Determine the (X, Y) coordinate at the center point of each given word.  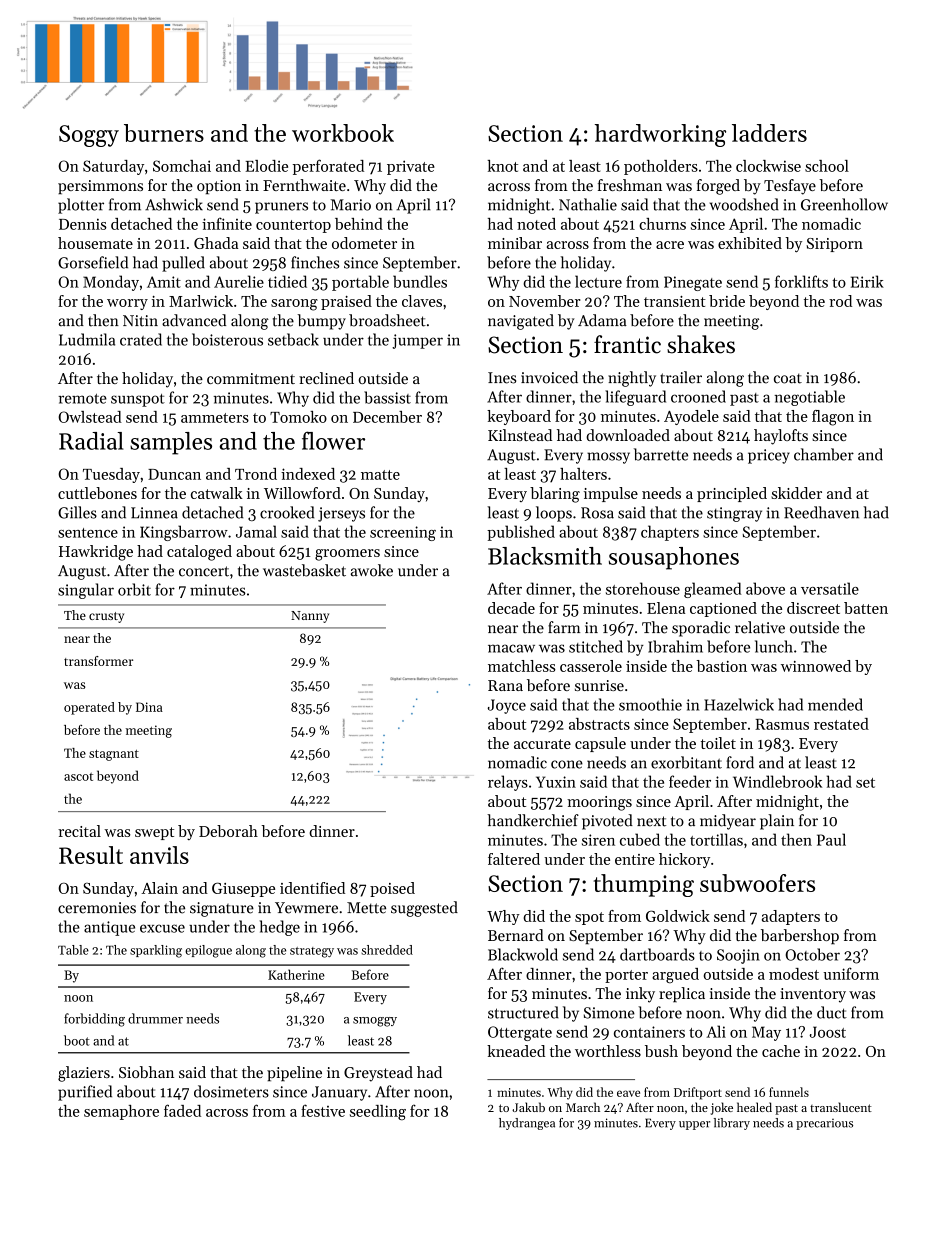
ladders (769, 133)
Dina (149, 707)
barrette (661, 454)
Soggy (89, 136)
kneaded (516, 1051)
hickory (684, 860)
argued (675, 975)
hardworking (660, 135)
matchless (522, 666)
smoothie (650, 704)
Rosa (597, 513)
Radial (91, 441)
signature (222, 909)
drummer (155, 1018)
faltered (514, 859)
